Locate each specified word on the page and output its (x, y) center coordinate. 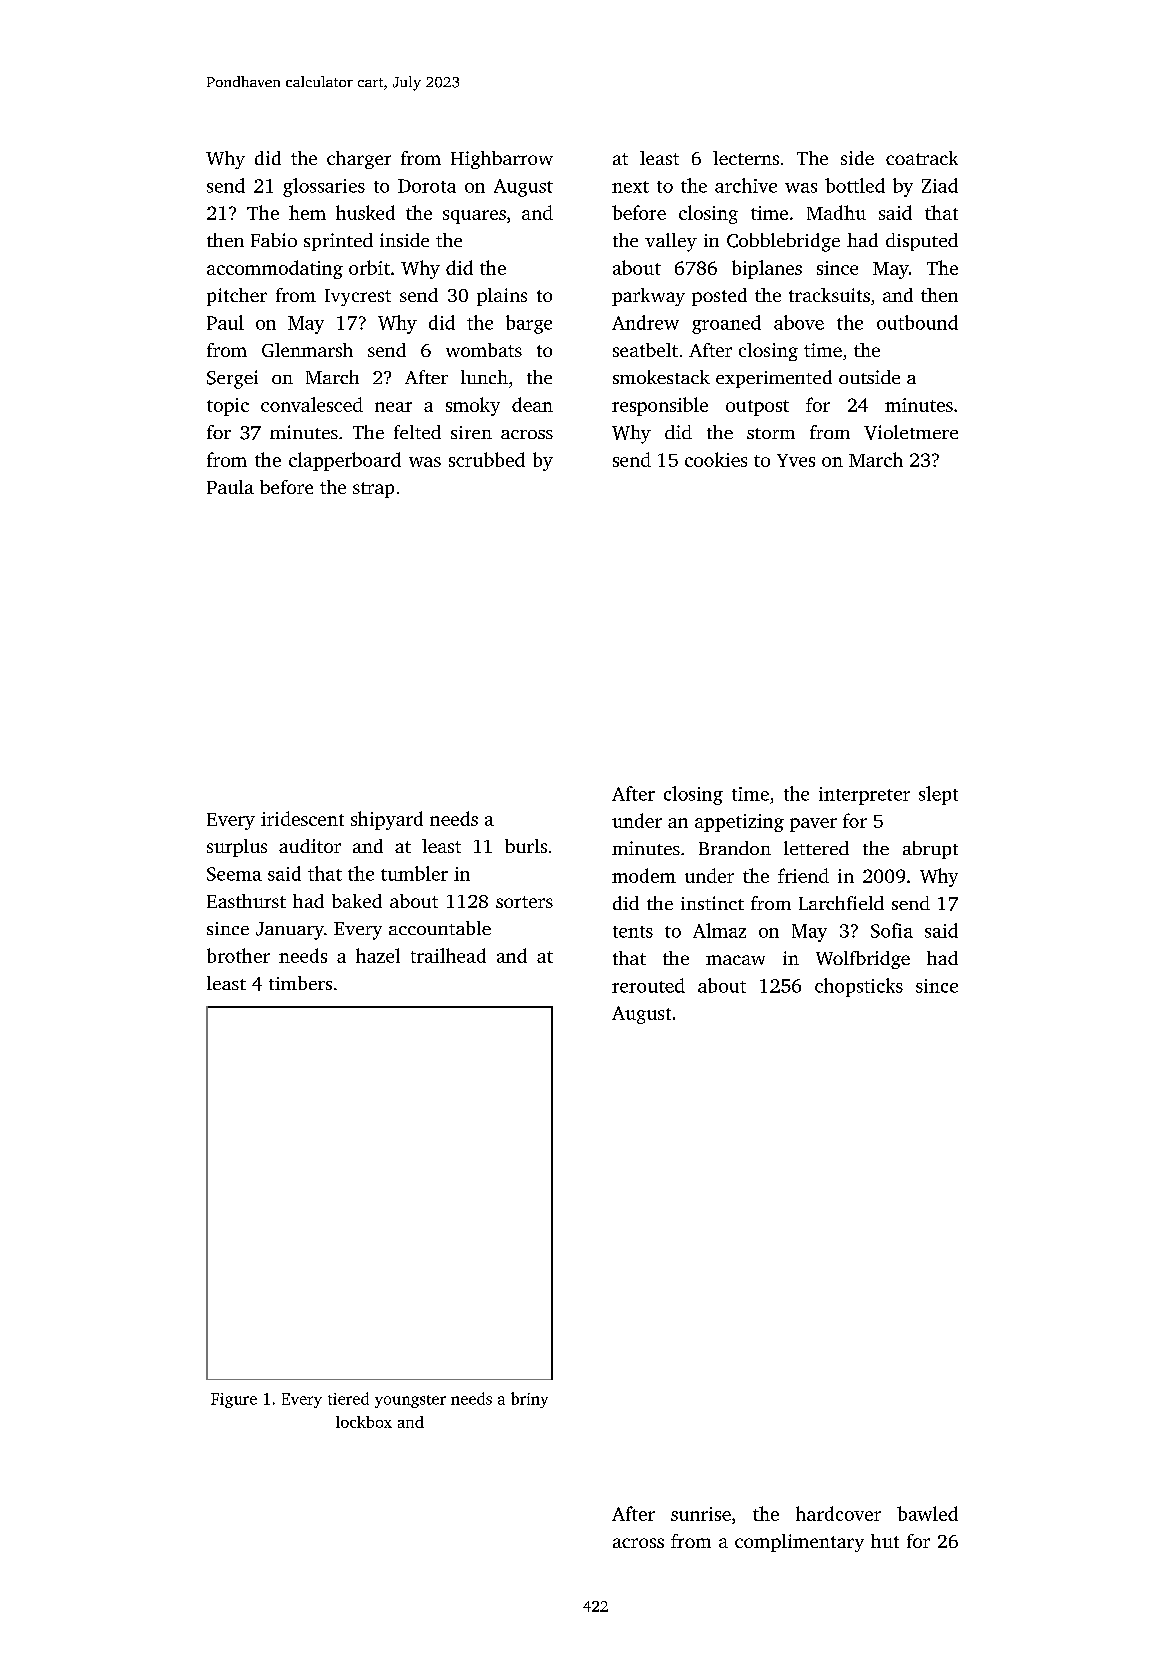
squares (474, 217)
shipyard (387, 820)
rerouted (648, 985)
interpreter (864, 796)
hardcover (838, 1513)
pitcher (237, 297)
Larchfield (841, 903)
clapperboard (345, 461)
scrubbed (487, 459)
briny (529, 1400)
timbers (300, 983)
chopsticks (859, 987)
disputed (922, 242)
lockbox (364, 1422)
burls (526, 846)
